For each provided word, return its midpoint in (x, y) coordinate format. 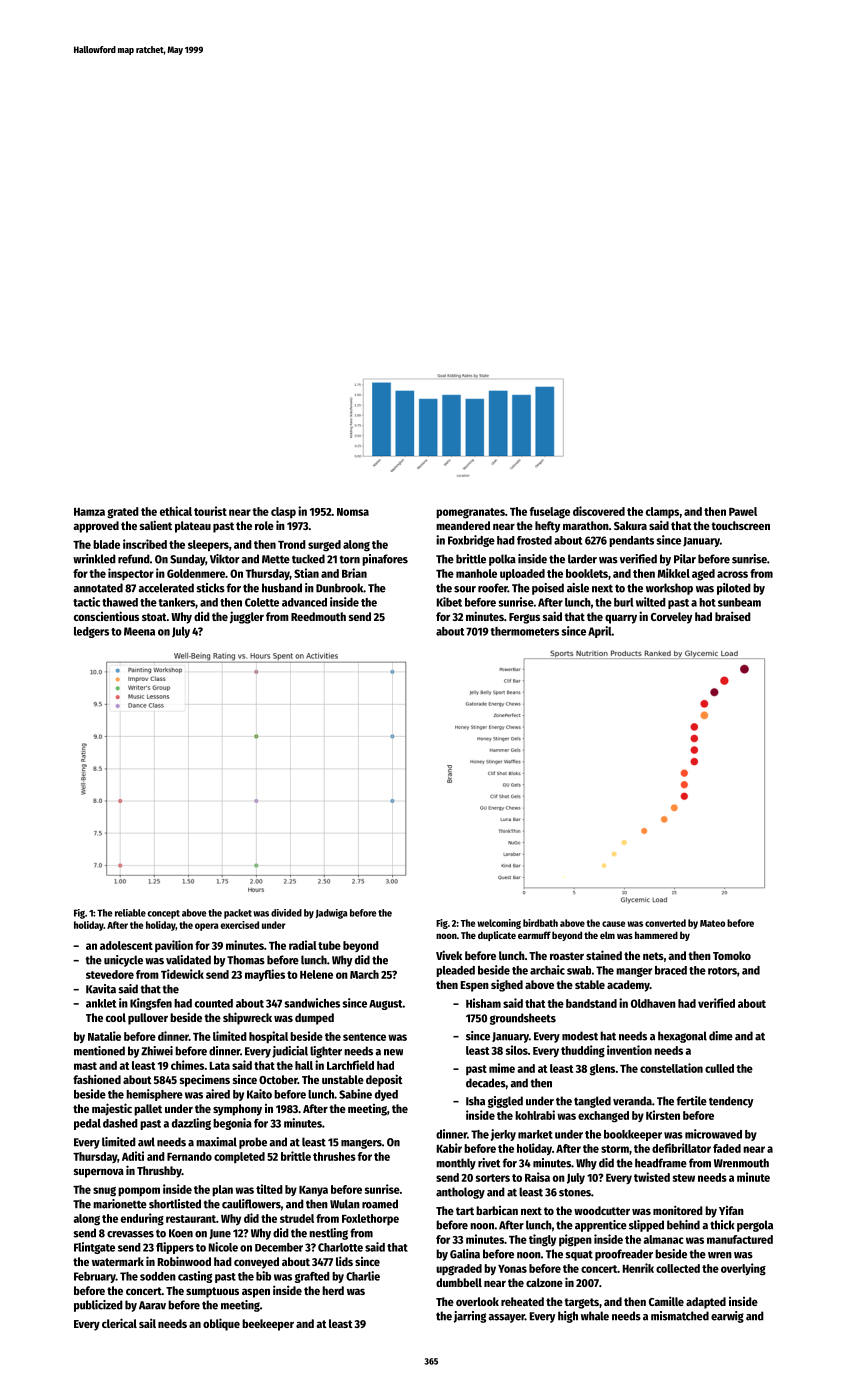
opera (206, 927)
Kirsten (663, 1115)
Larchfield (350, 1065)
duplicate (497, 936)
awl (146, 1142)
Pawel (743, 511)
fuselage (550, 513)
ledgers (91, 632)
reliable (130, 913)
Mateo (712, 923)
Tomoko (732, 955)
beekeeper (268, 1325)
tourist (210, 511)
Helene (316, 974)
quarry (621, 619)
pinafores (385, 560)
